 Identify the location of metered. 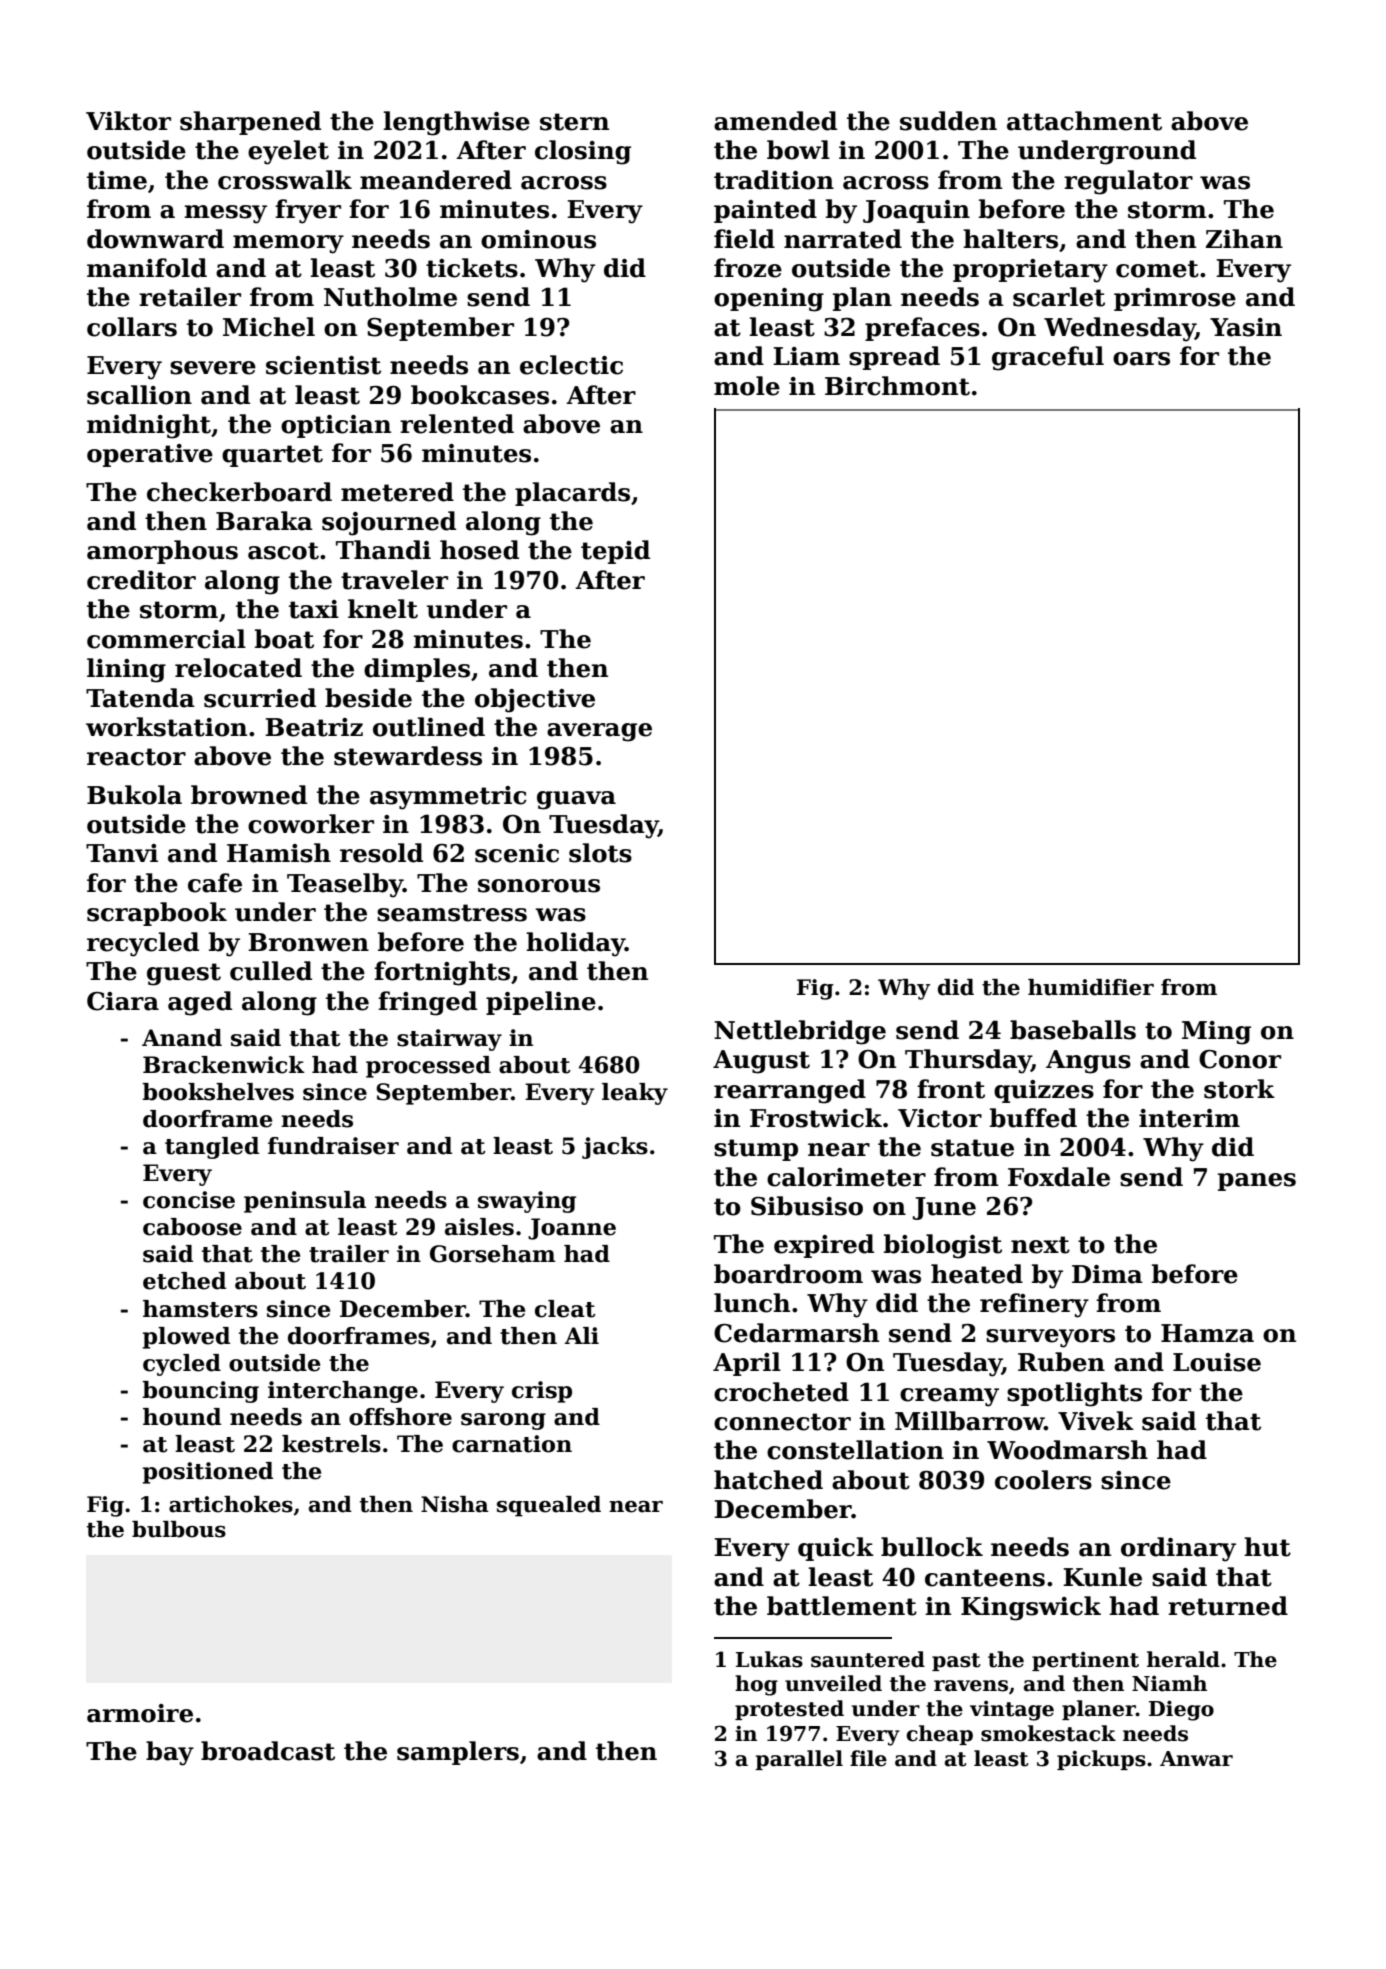
(397, 492).
